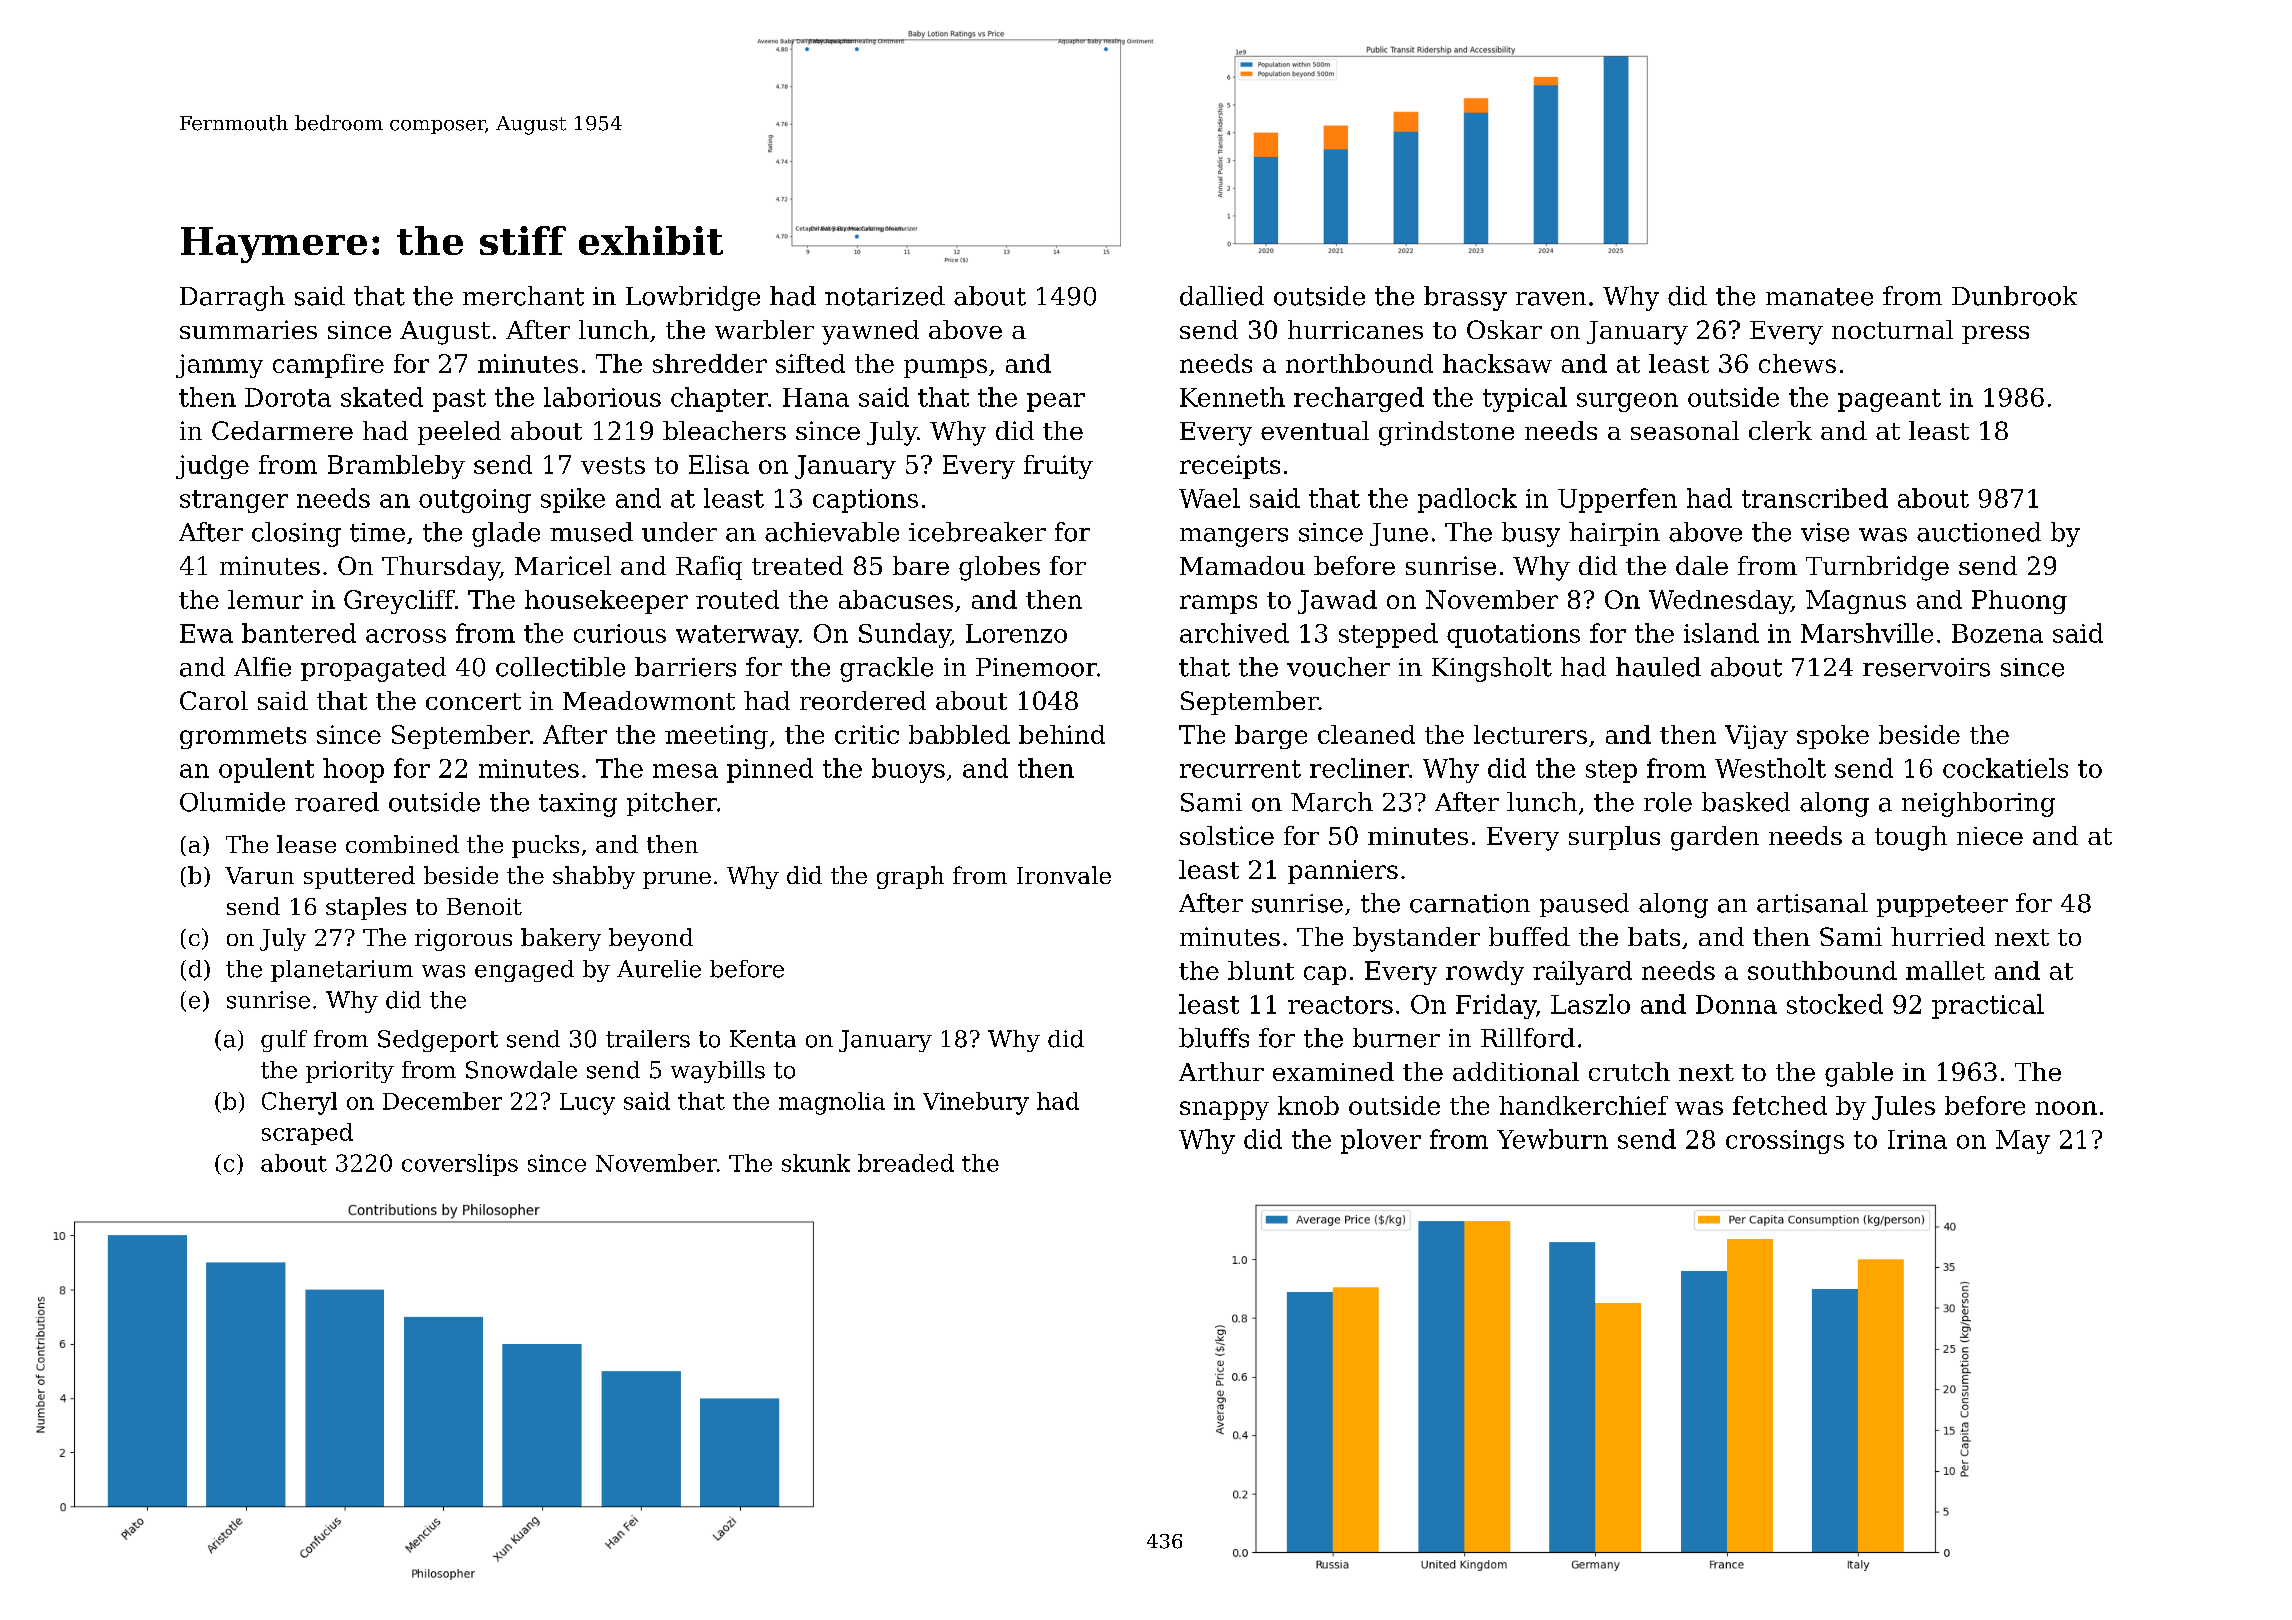 Image resolution: width=2292 pixels, height=1620 pixels. I want to click on surplus, so click(1614, 838).
